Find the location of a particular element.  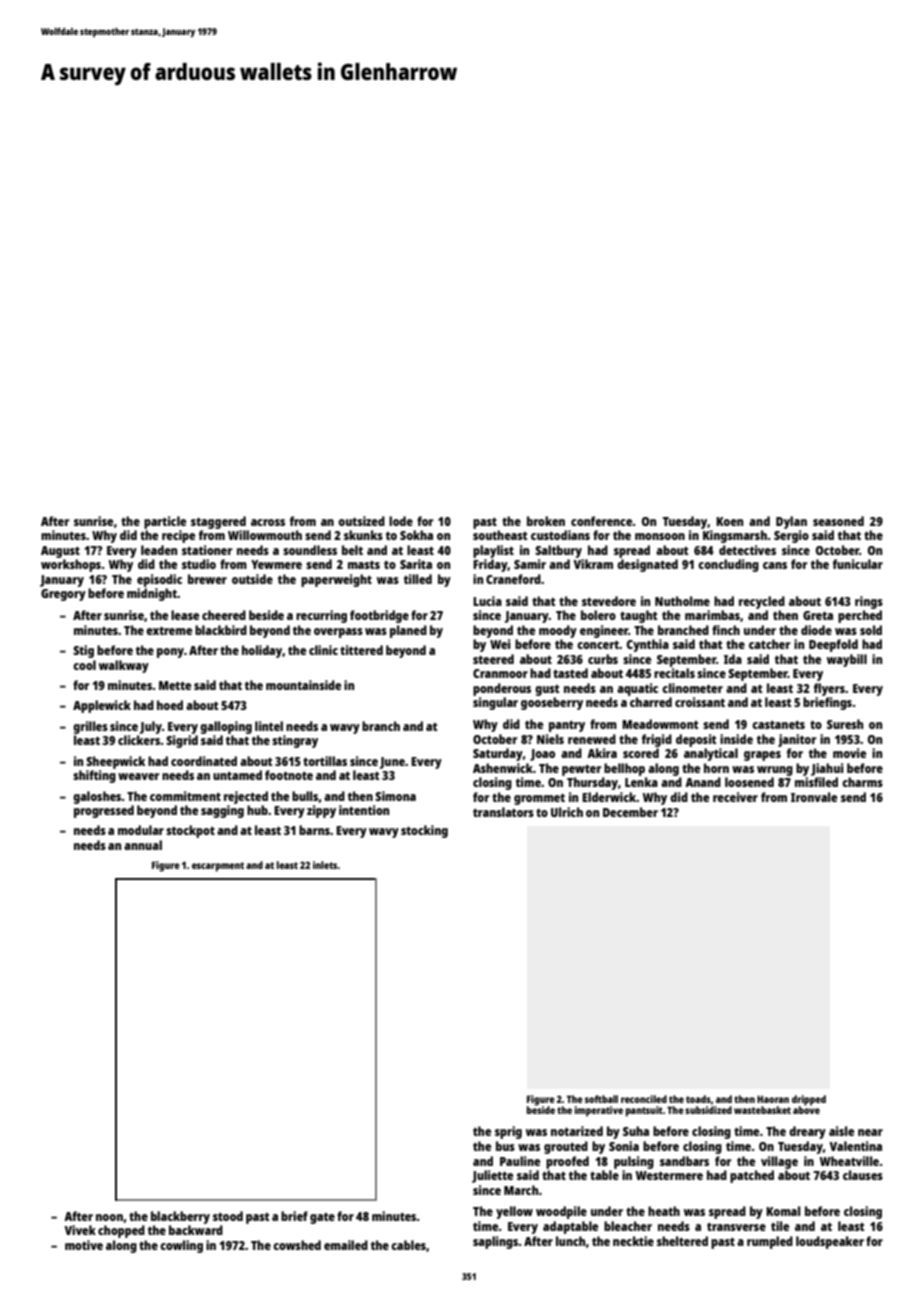

motive is located at coordinates (84, 1245).
